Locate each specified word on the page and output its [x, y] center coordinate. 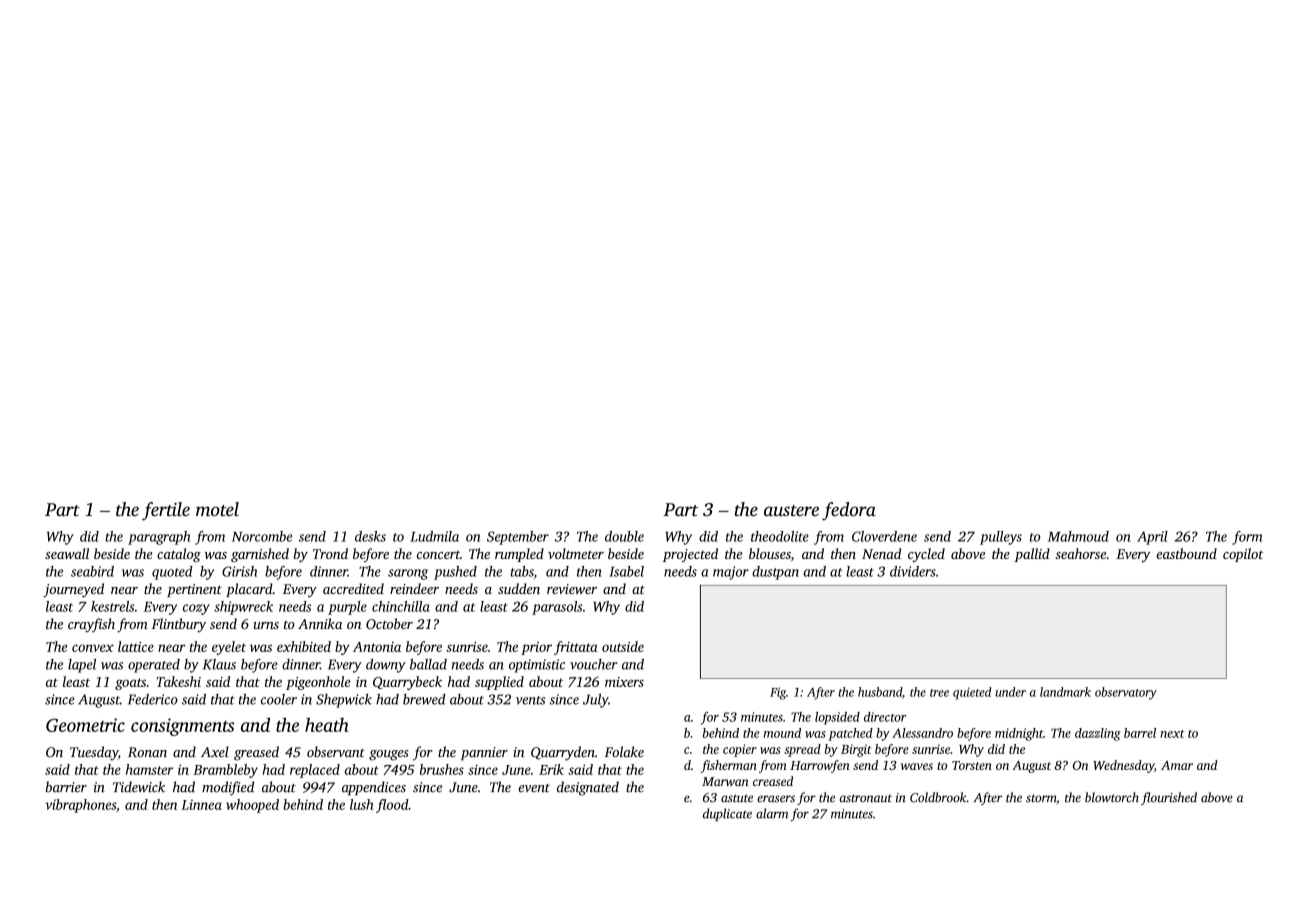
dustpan [775, 573]
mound [782, 733]
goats [130, 684]
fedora [849, 511]
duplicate [727, 814]
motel [217, 509]
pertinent [194, 590]
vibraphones [81, 806]
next [1172, 734]
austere [791, 510]
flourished [1169, 798]
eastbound [1186, 553]
